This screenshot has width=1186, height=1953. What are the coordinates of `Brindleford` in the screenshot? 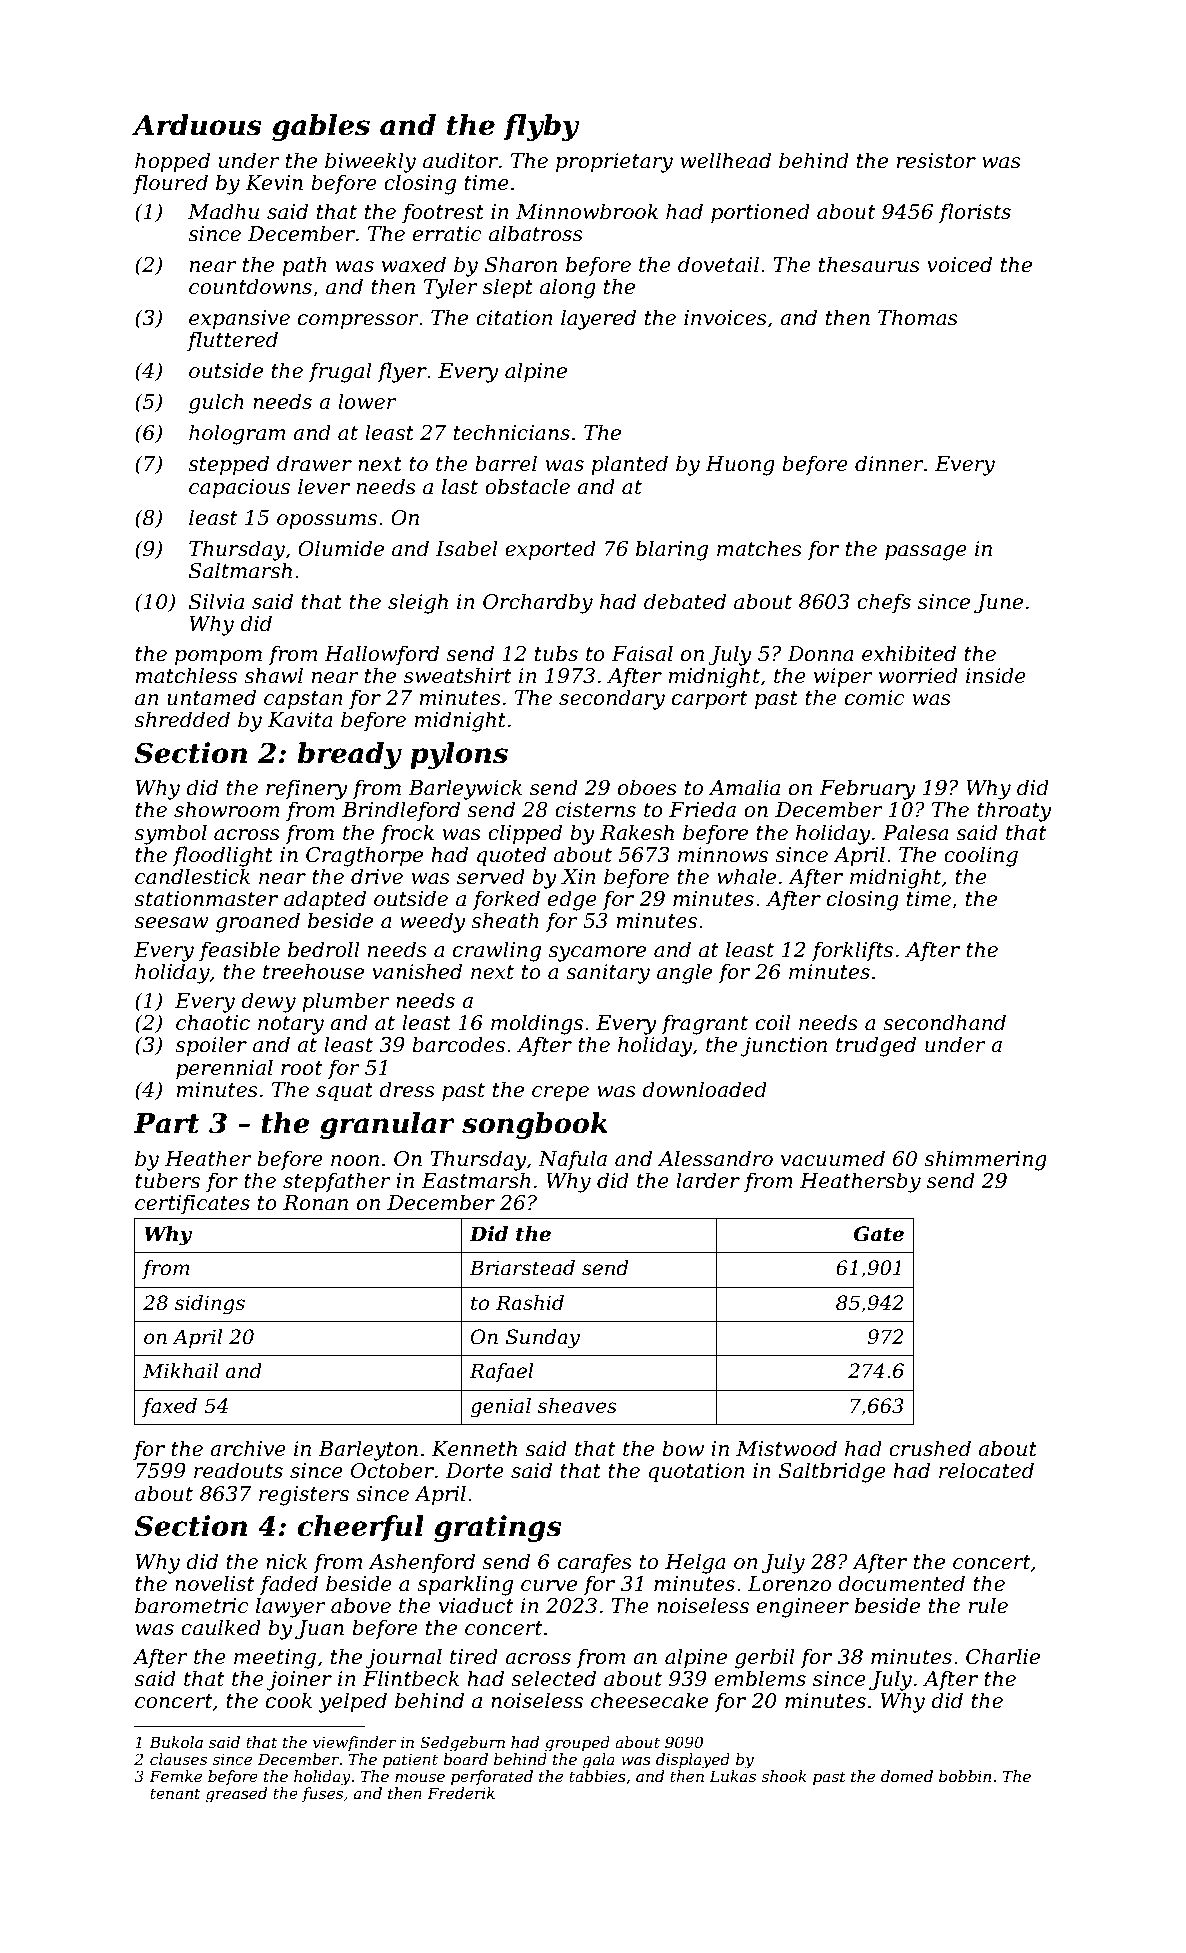 It's located at (401, 811).
